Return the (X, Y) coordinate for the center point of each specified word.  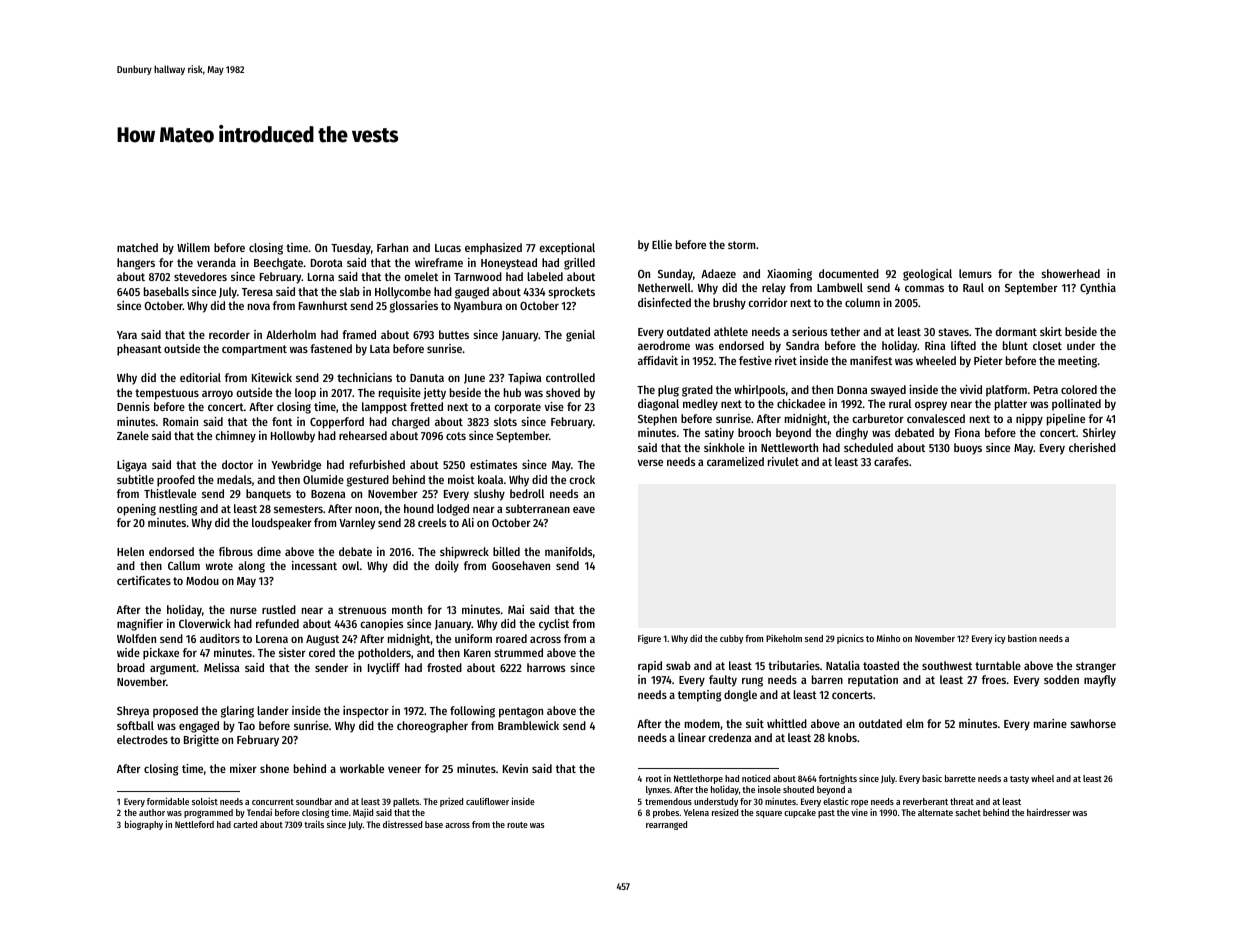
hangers (136, 264)
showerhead (1070, 273)
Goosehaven (521, 565)
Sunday (675, 275)
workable (362, 768)
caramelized (735, 461)
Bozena (328, 494)
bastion (1022, 638)
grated (697, 391)
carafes (891, 461)
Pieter (988, 360)
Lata (380, 349)
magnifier (140, 625)
